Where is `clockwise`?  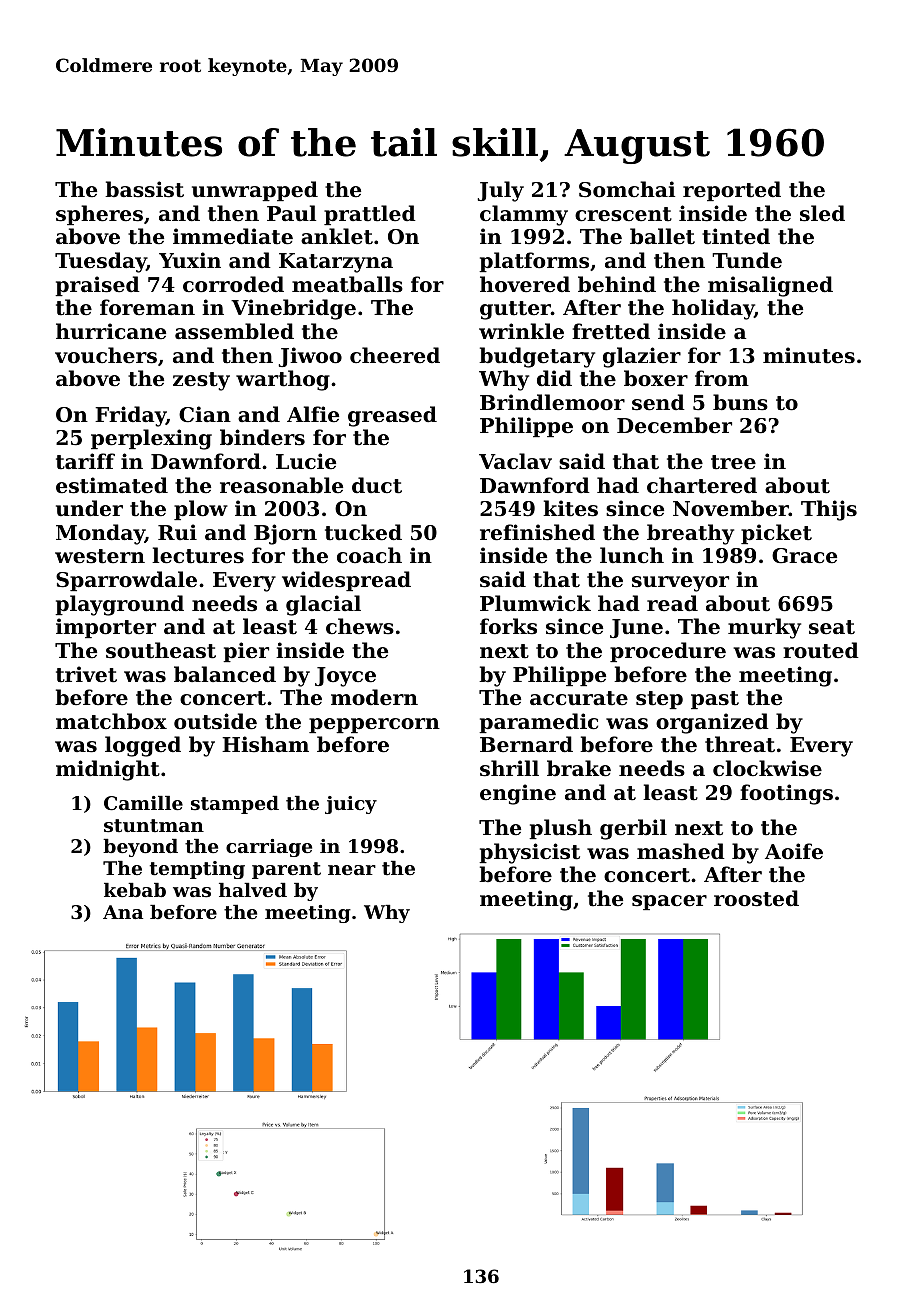
clockwise is located at coordinates (767, 768).
